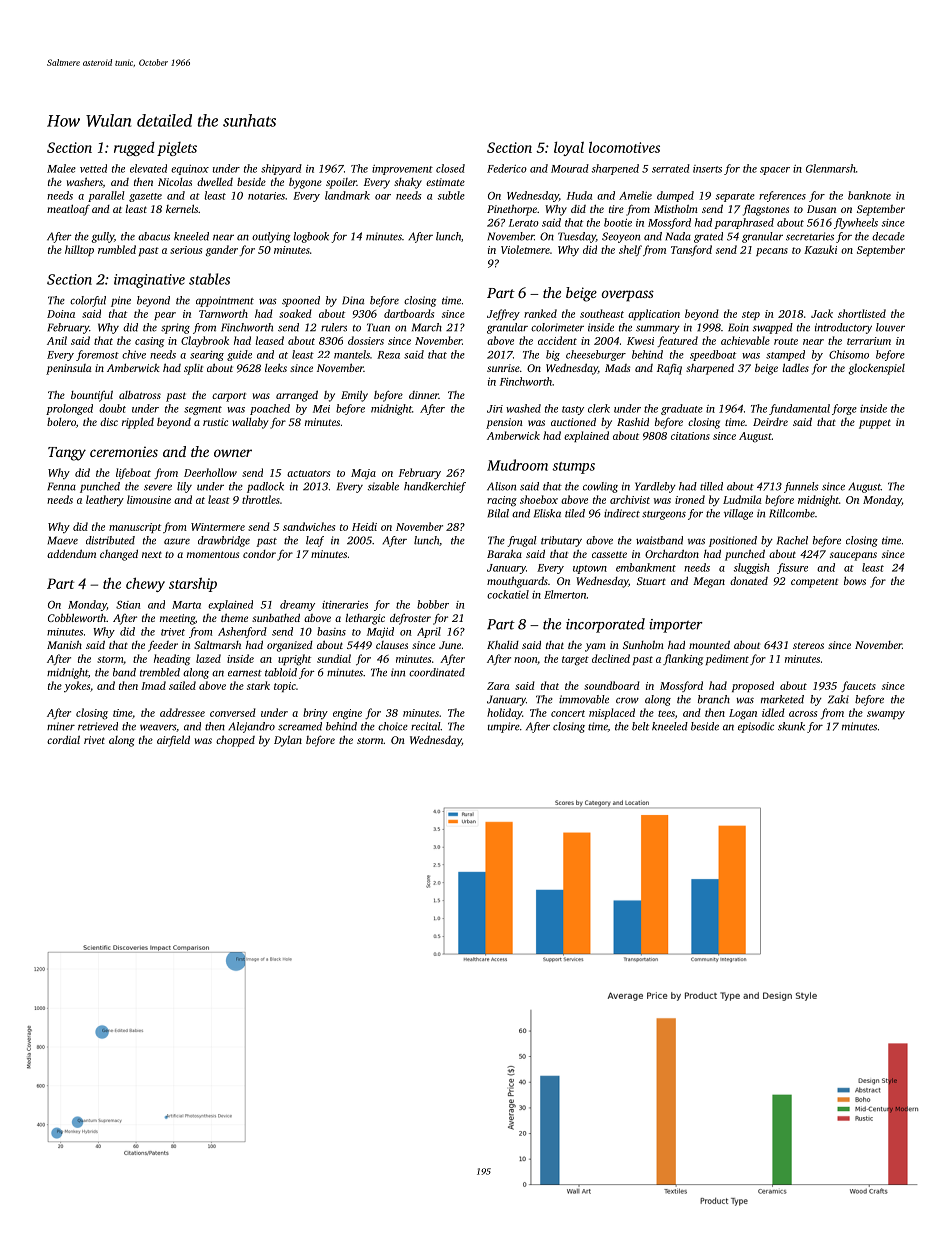 This document has width=952, height=1233. What do you see at coordinates (424, 395) in the document?
I see `dinner` at bounding box center [424, 395].
